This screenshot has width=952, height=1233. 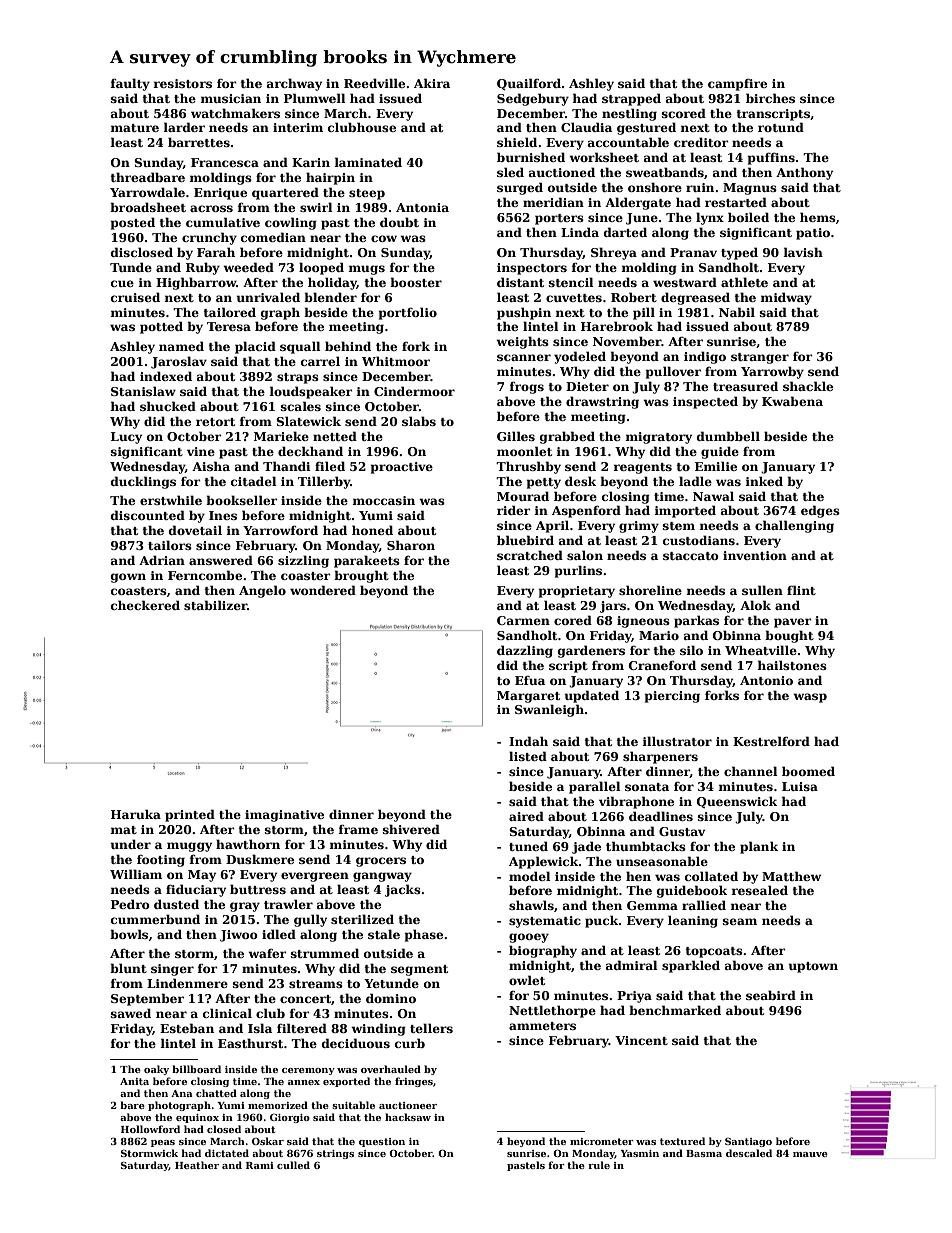 What do you see at coordinates (130, 84) in the screenshot?
I see `faulty` at bounding box center [130, 84].
